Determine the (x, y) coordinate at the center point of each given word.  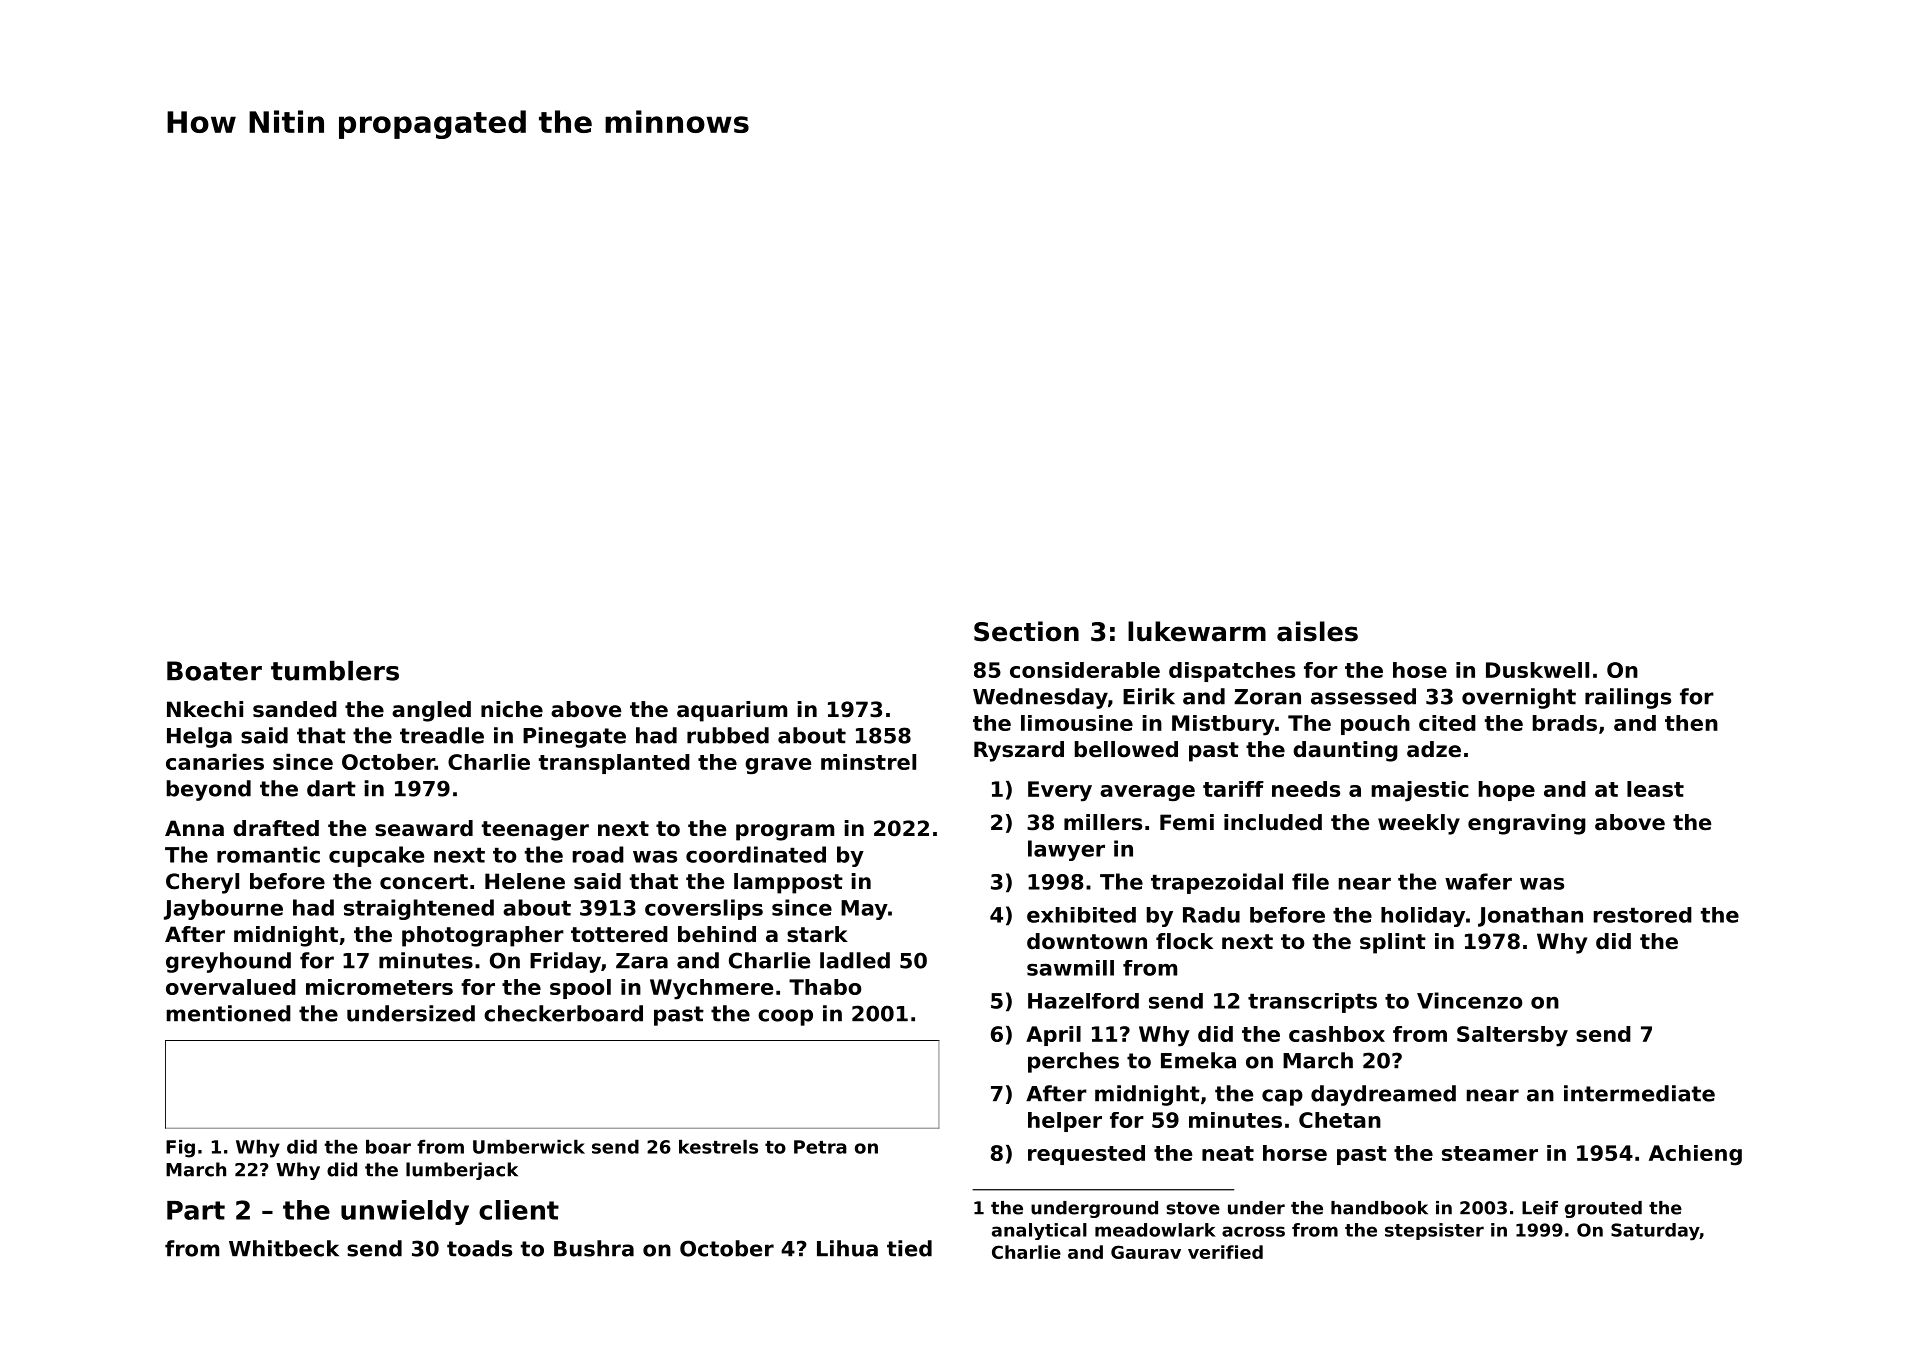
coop (785, 1017)
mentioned (228, 1013)
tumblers (335, 671)
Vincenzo (1470, 1000)
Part (196, 1210)
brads (1565, 723)
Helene (525, 881)
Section (1026, 631)
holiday (1423, 917)
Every (1060, 791)
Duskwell (1537, 670)
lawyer (1066, 850)
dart (331, 788)
